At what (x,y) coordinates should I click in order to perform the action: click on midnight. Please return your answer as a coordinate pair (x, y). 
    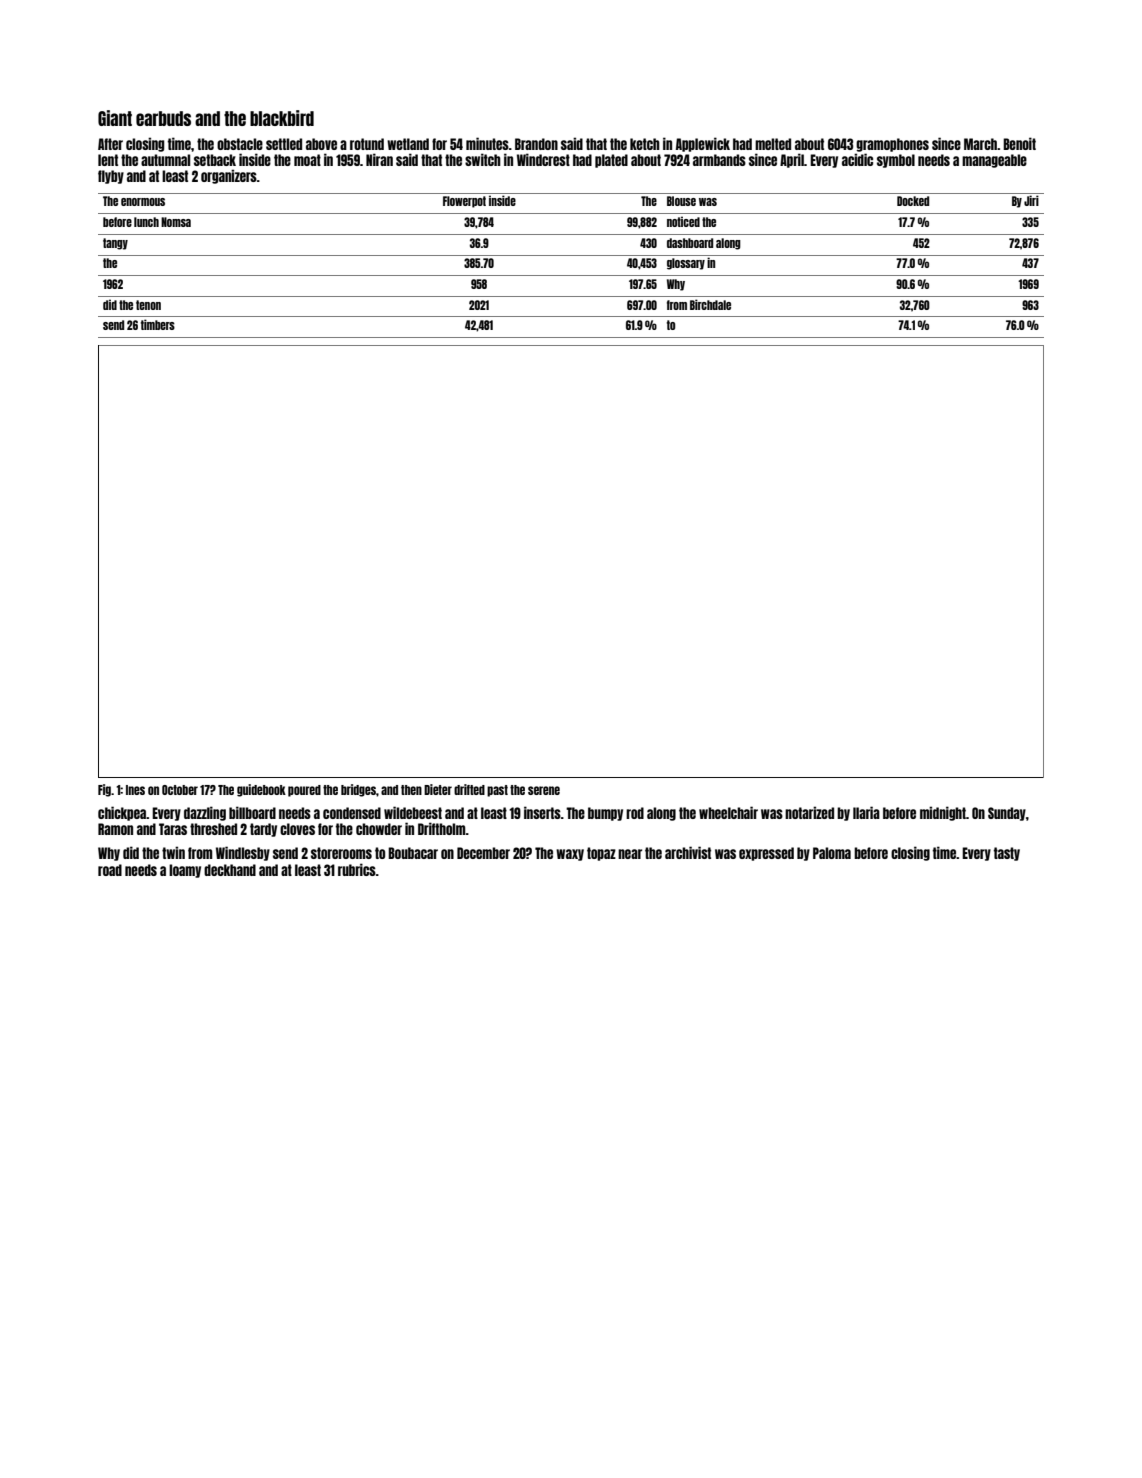
    Looking at the image, I should click on (943, 813).
